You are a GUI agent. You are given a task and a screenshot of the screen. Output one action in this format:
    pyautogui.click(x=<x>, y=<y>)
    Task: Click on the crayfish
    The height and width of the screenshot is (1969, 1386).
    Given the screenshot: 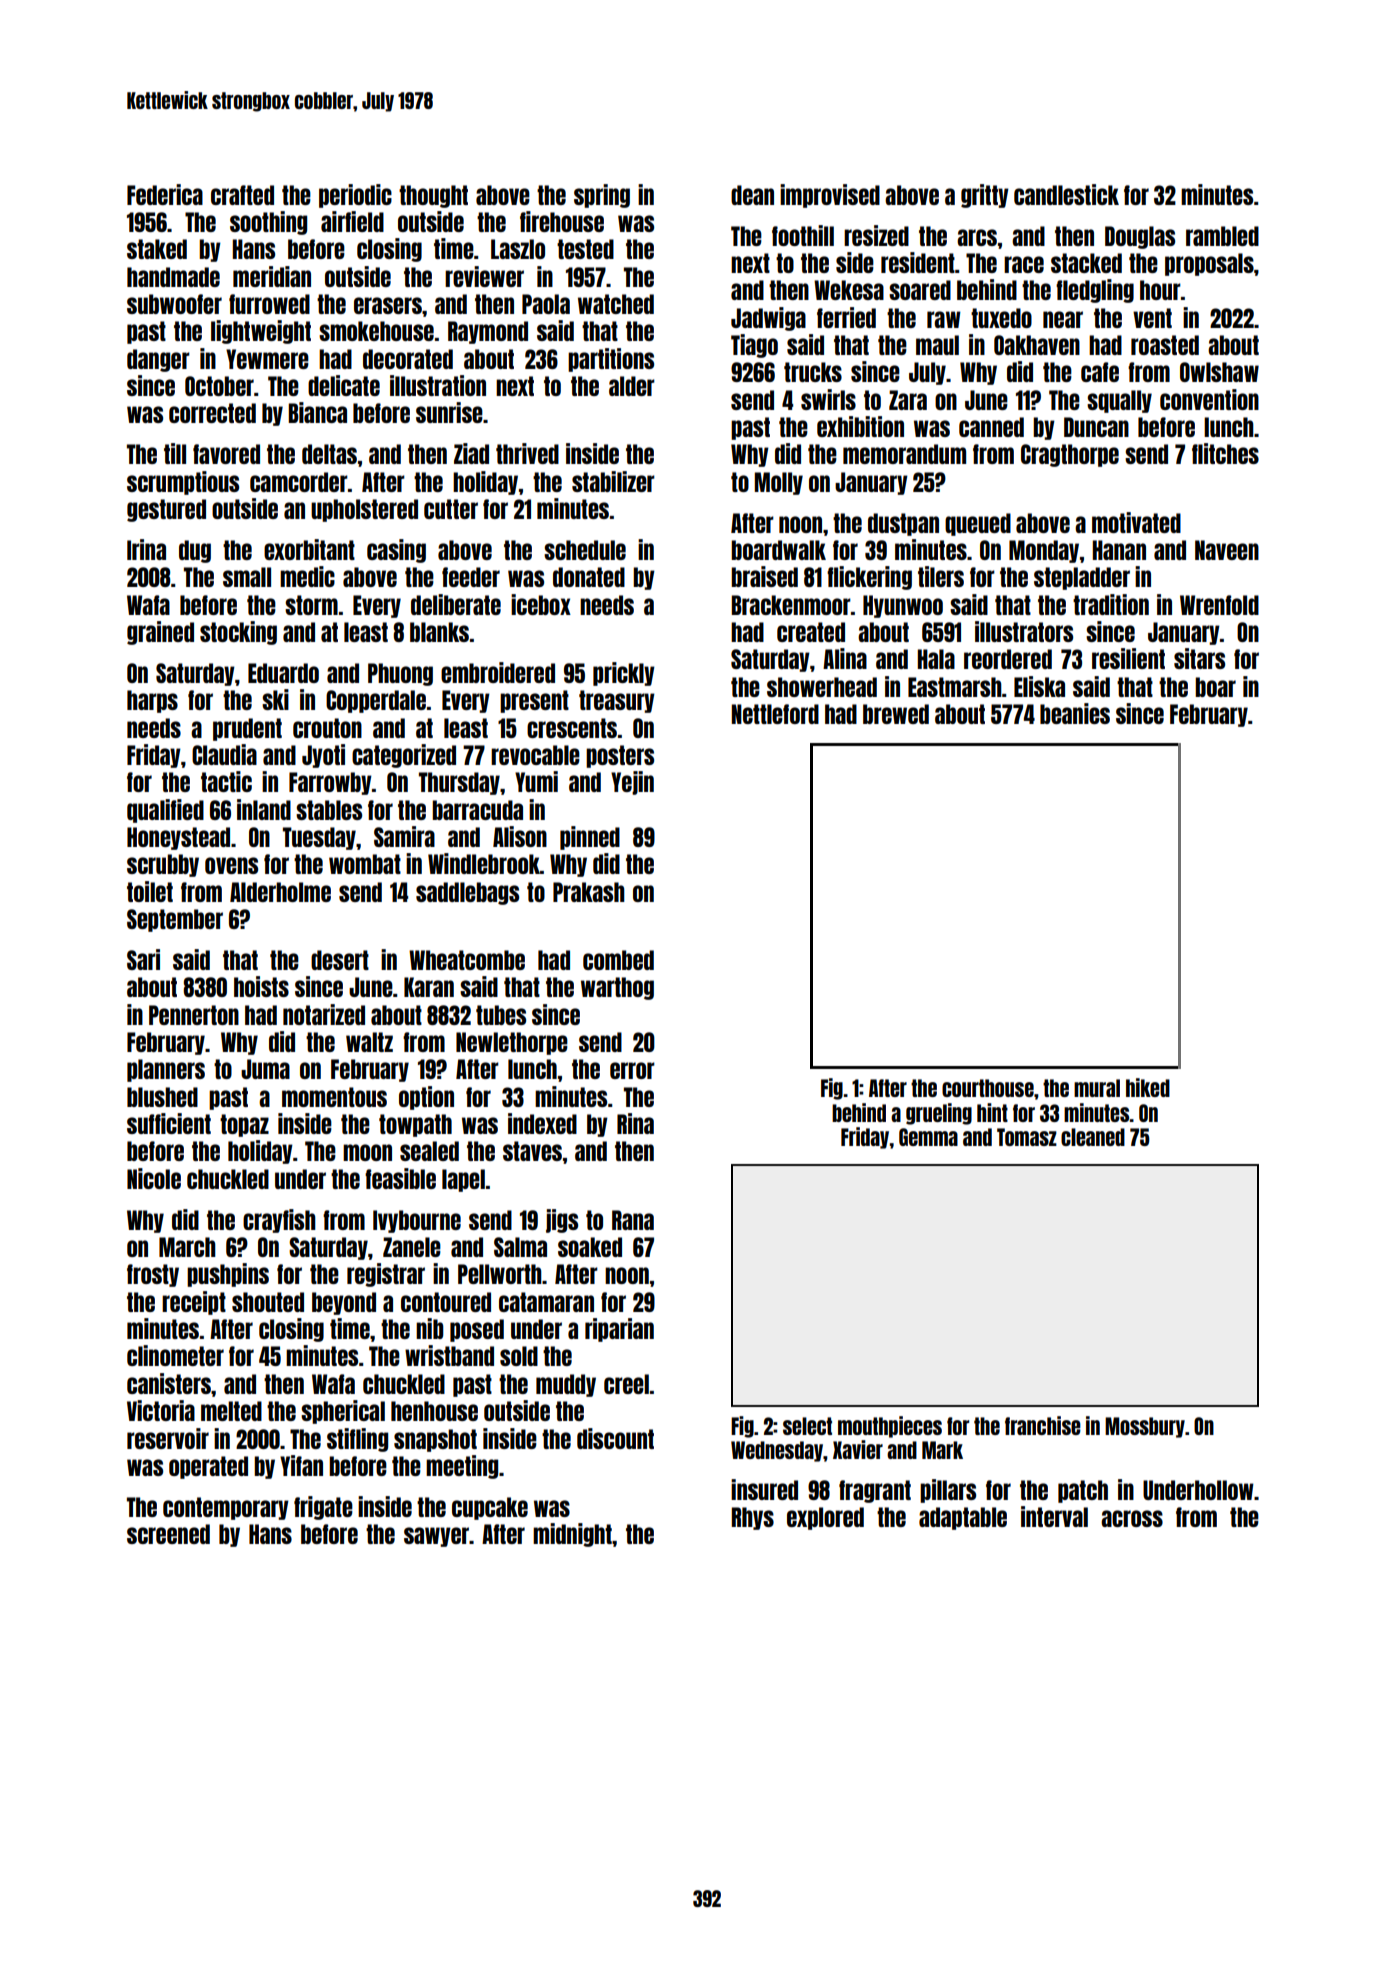 What is the action you would take?
    pyautogui.click(x=279, y=1221)
